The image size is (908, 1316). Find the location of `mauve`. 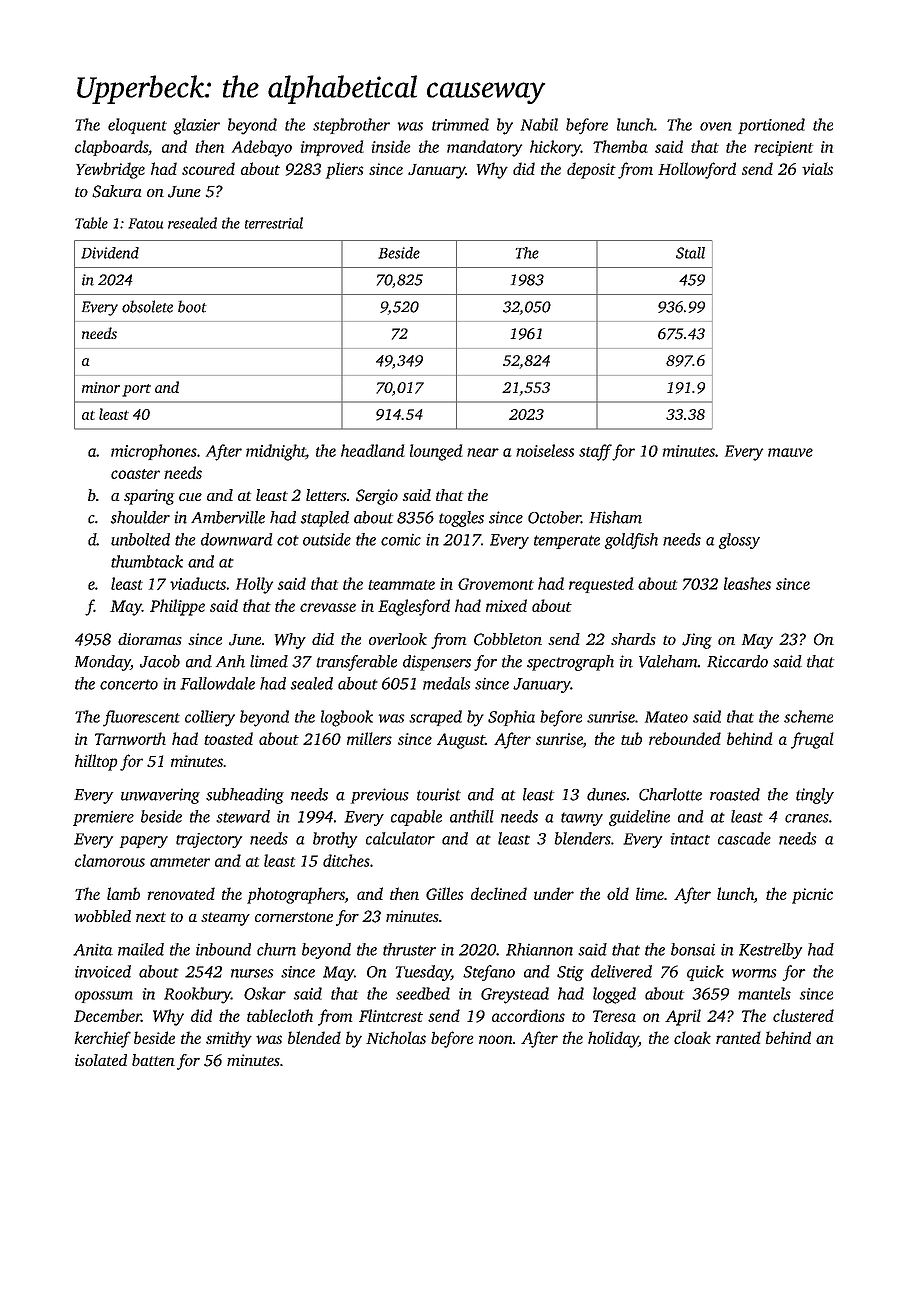

mauve is located at coordinates (790, 452).
